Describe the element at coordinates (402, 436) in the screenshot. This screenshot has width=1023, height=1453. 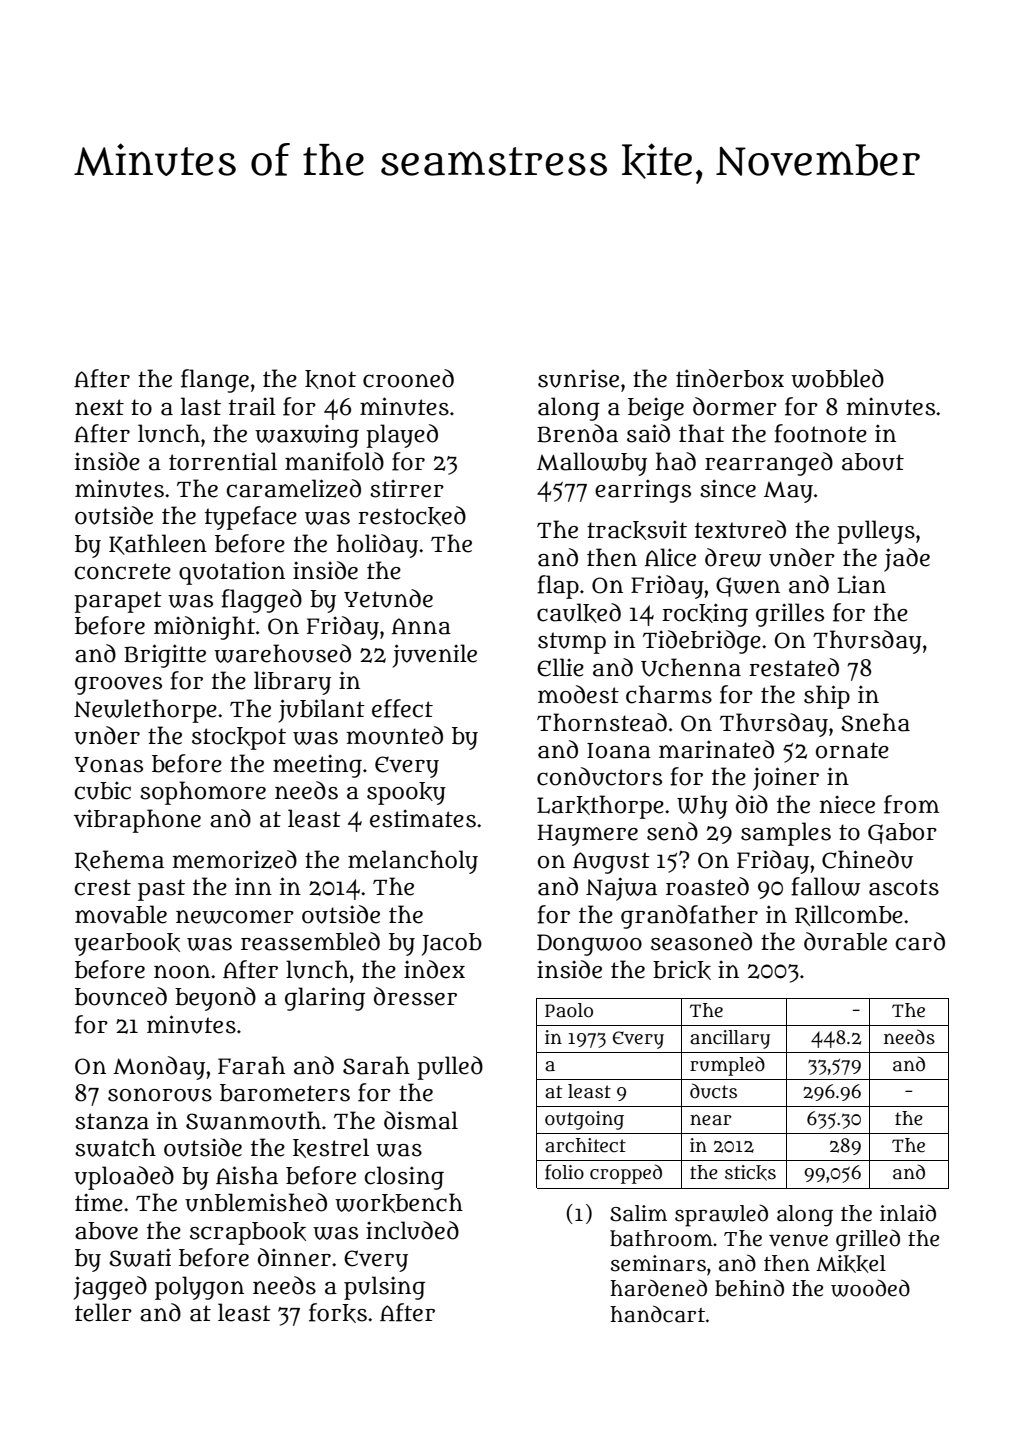
I see `played` at that location.
